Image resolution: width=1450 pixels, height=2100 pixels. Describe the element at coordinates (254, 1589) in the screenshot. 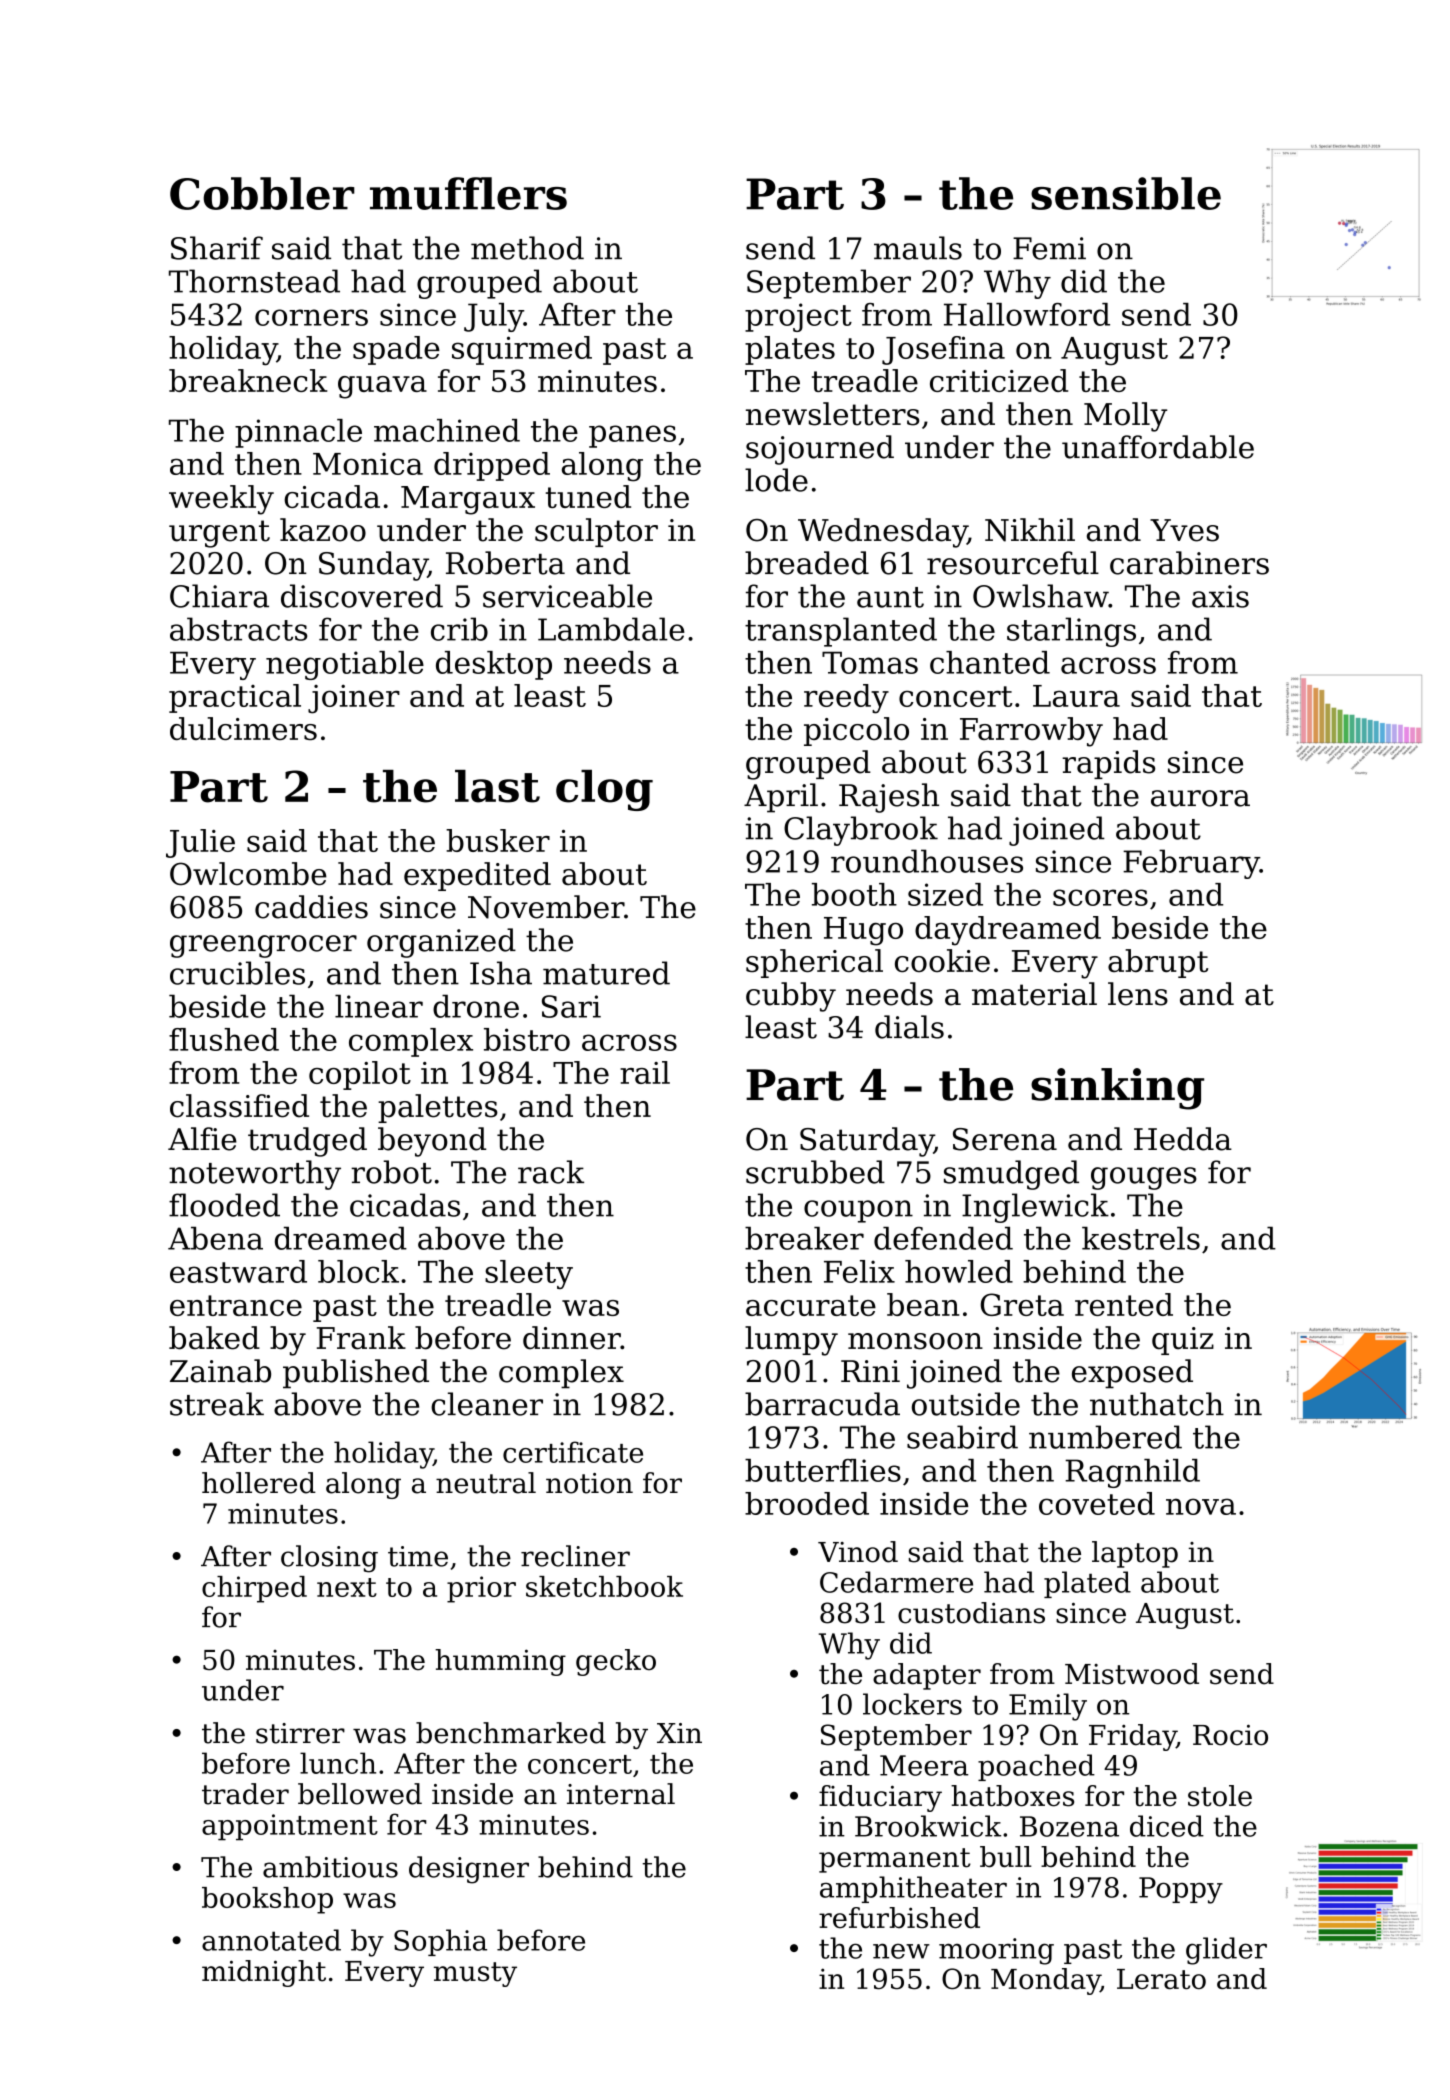

I see `chirped` at that location.
